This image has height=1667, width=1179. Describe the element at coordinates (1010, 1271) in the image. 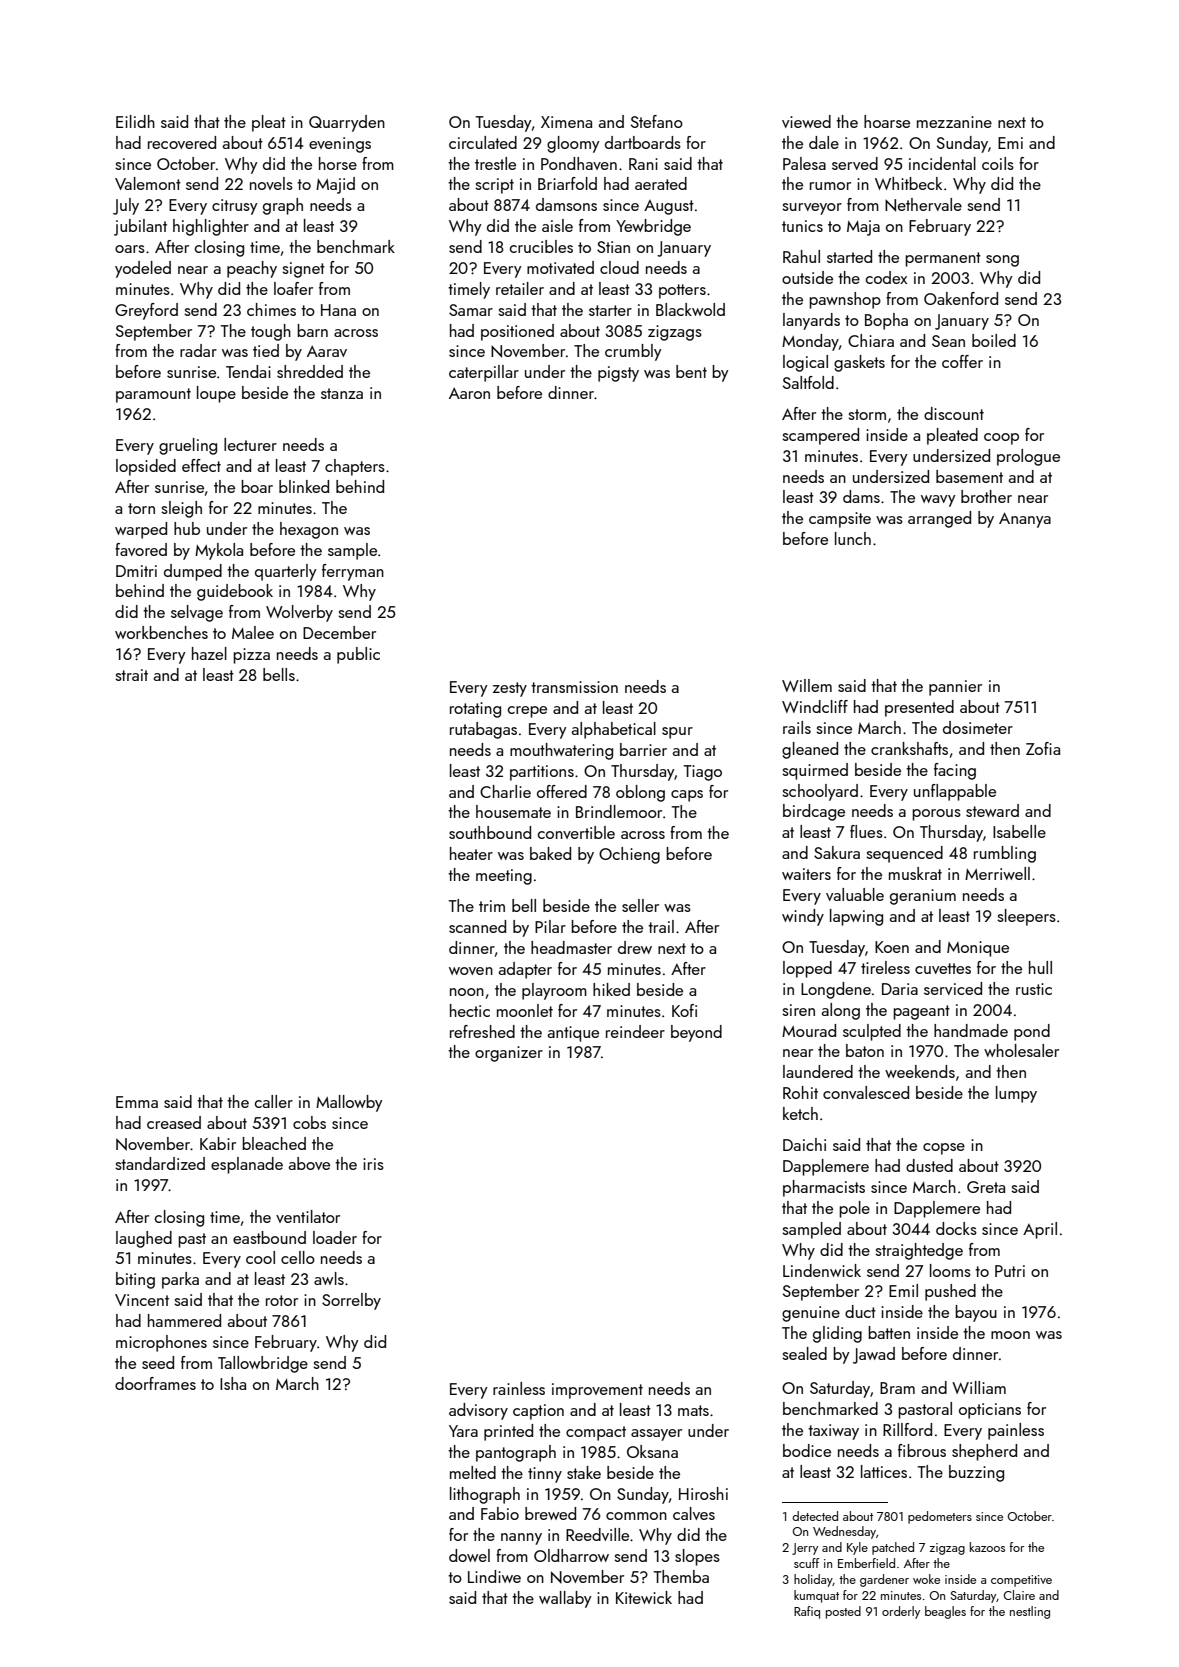

I see `Putri` at that location.
